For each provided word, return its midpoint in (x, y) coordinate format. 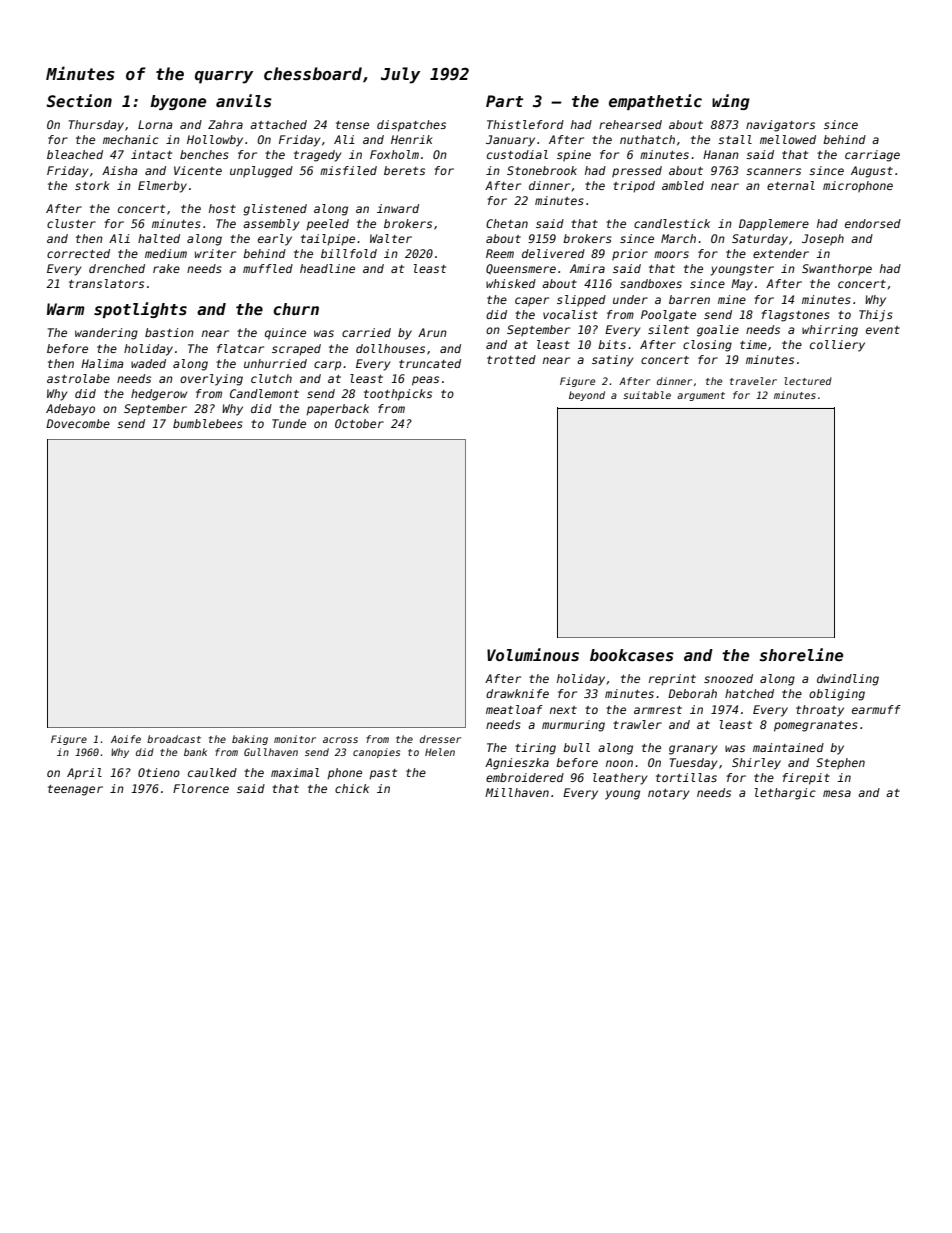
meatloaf (514, 709)
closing (707, 346)
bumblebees (208, 423)
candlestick (672, 223)
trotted (511, 359)
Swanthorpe (837, 270)
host (222, 208)
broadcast (174, 739)
